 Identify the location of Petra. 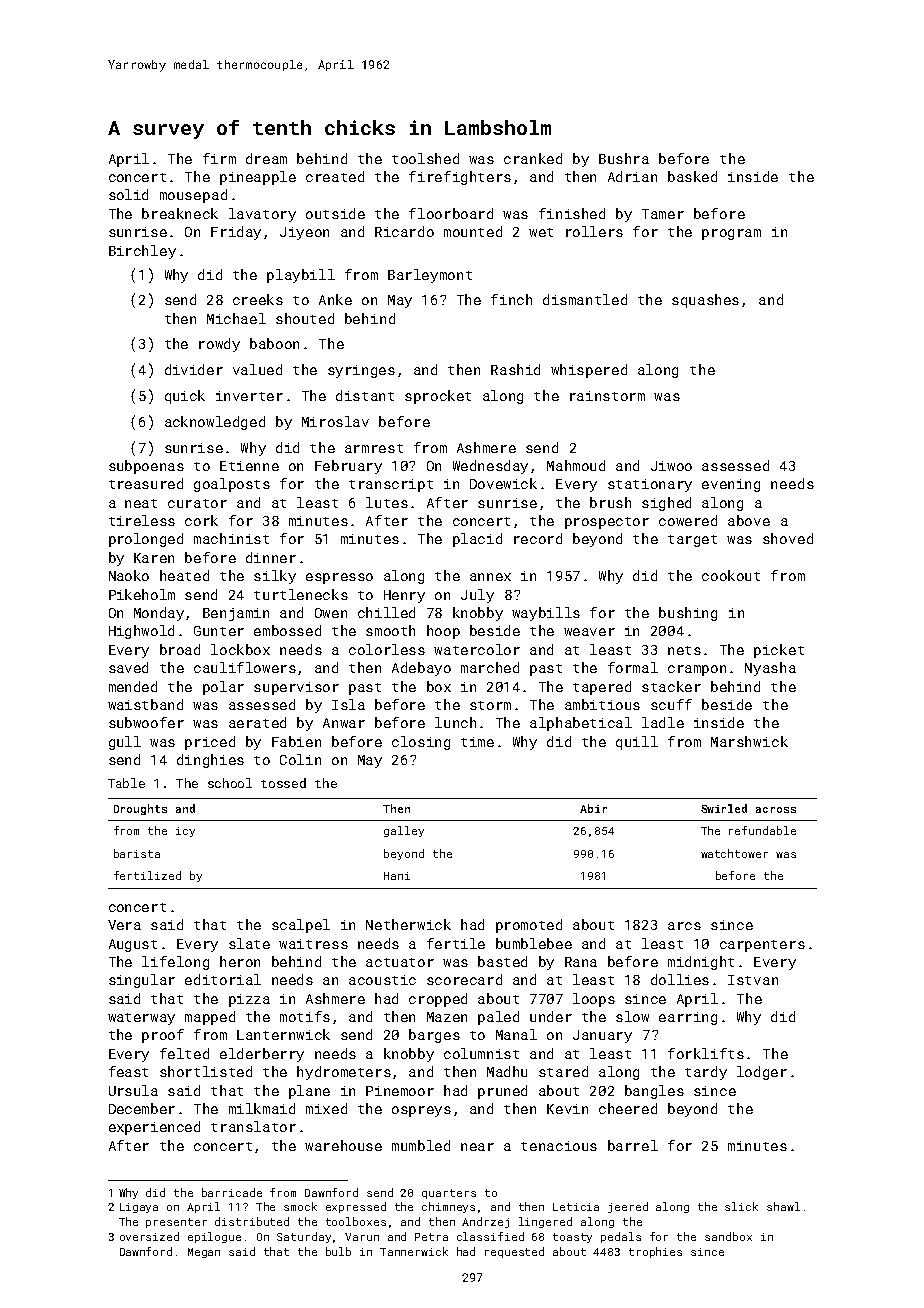
(431, 1237).
